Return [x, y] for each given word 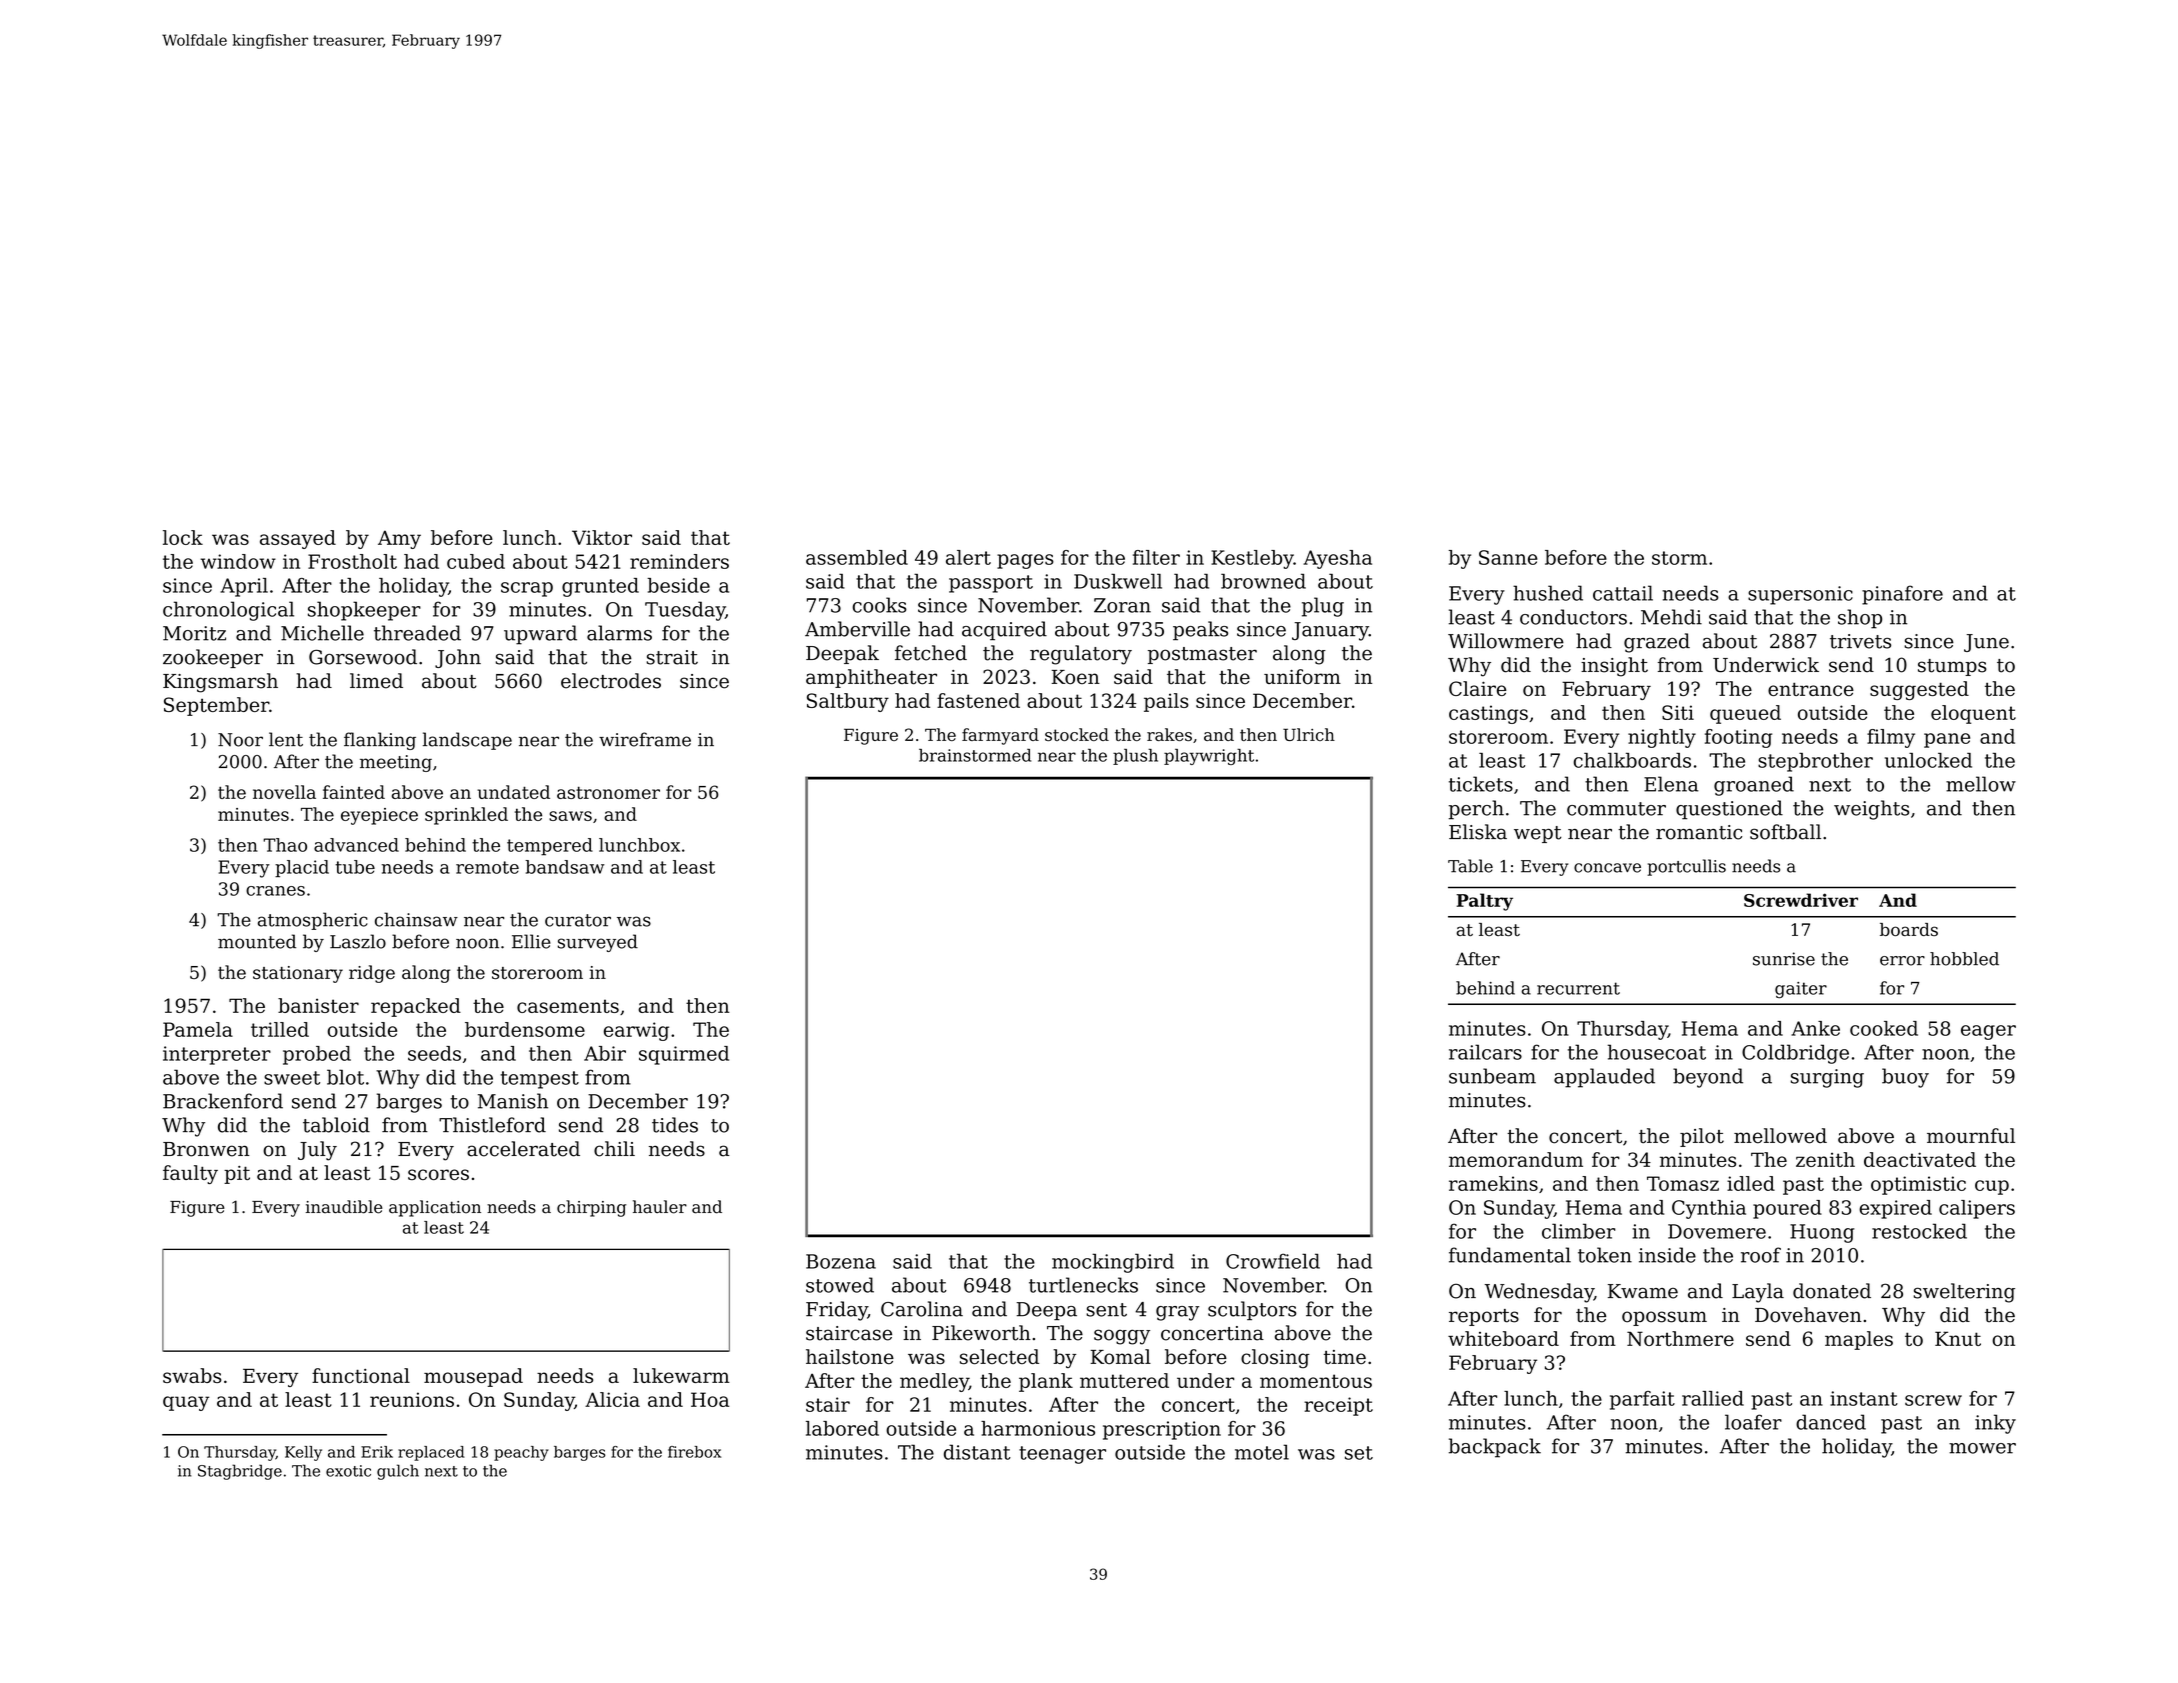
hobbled [1964, 959]
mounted [257, 941]
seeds [434, 1053]
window [238, 561]
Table [1470, 866]
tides [675, 1125]
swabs [192, 1375]
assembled [857, 557]
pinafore [1902, 595]
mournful [1971, 1136]
